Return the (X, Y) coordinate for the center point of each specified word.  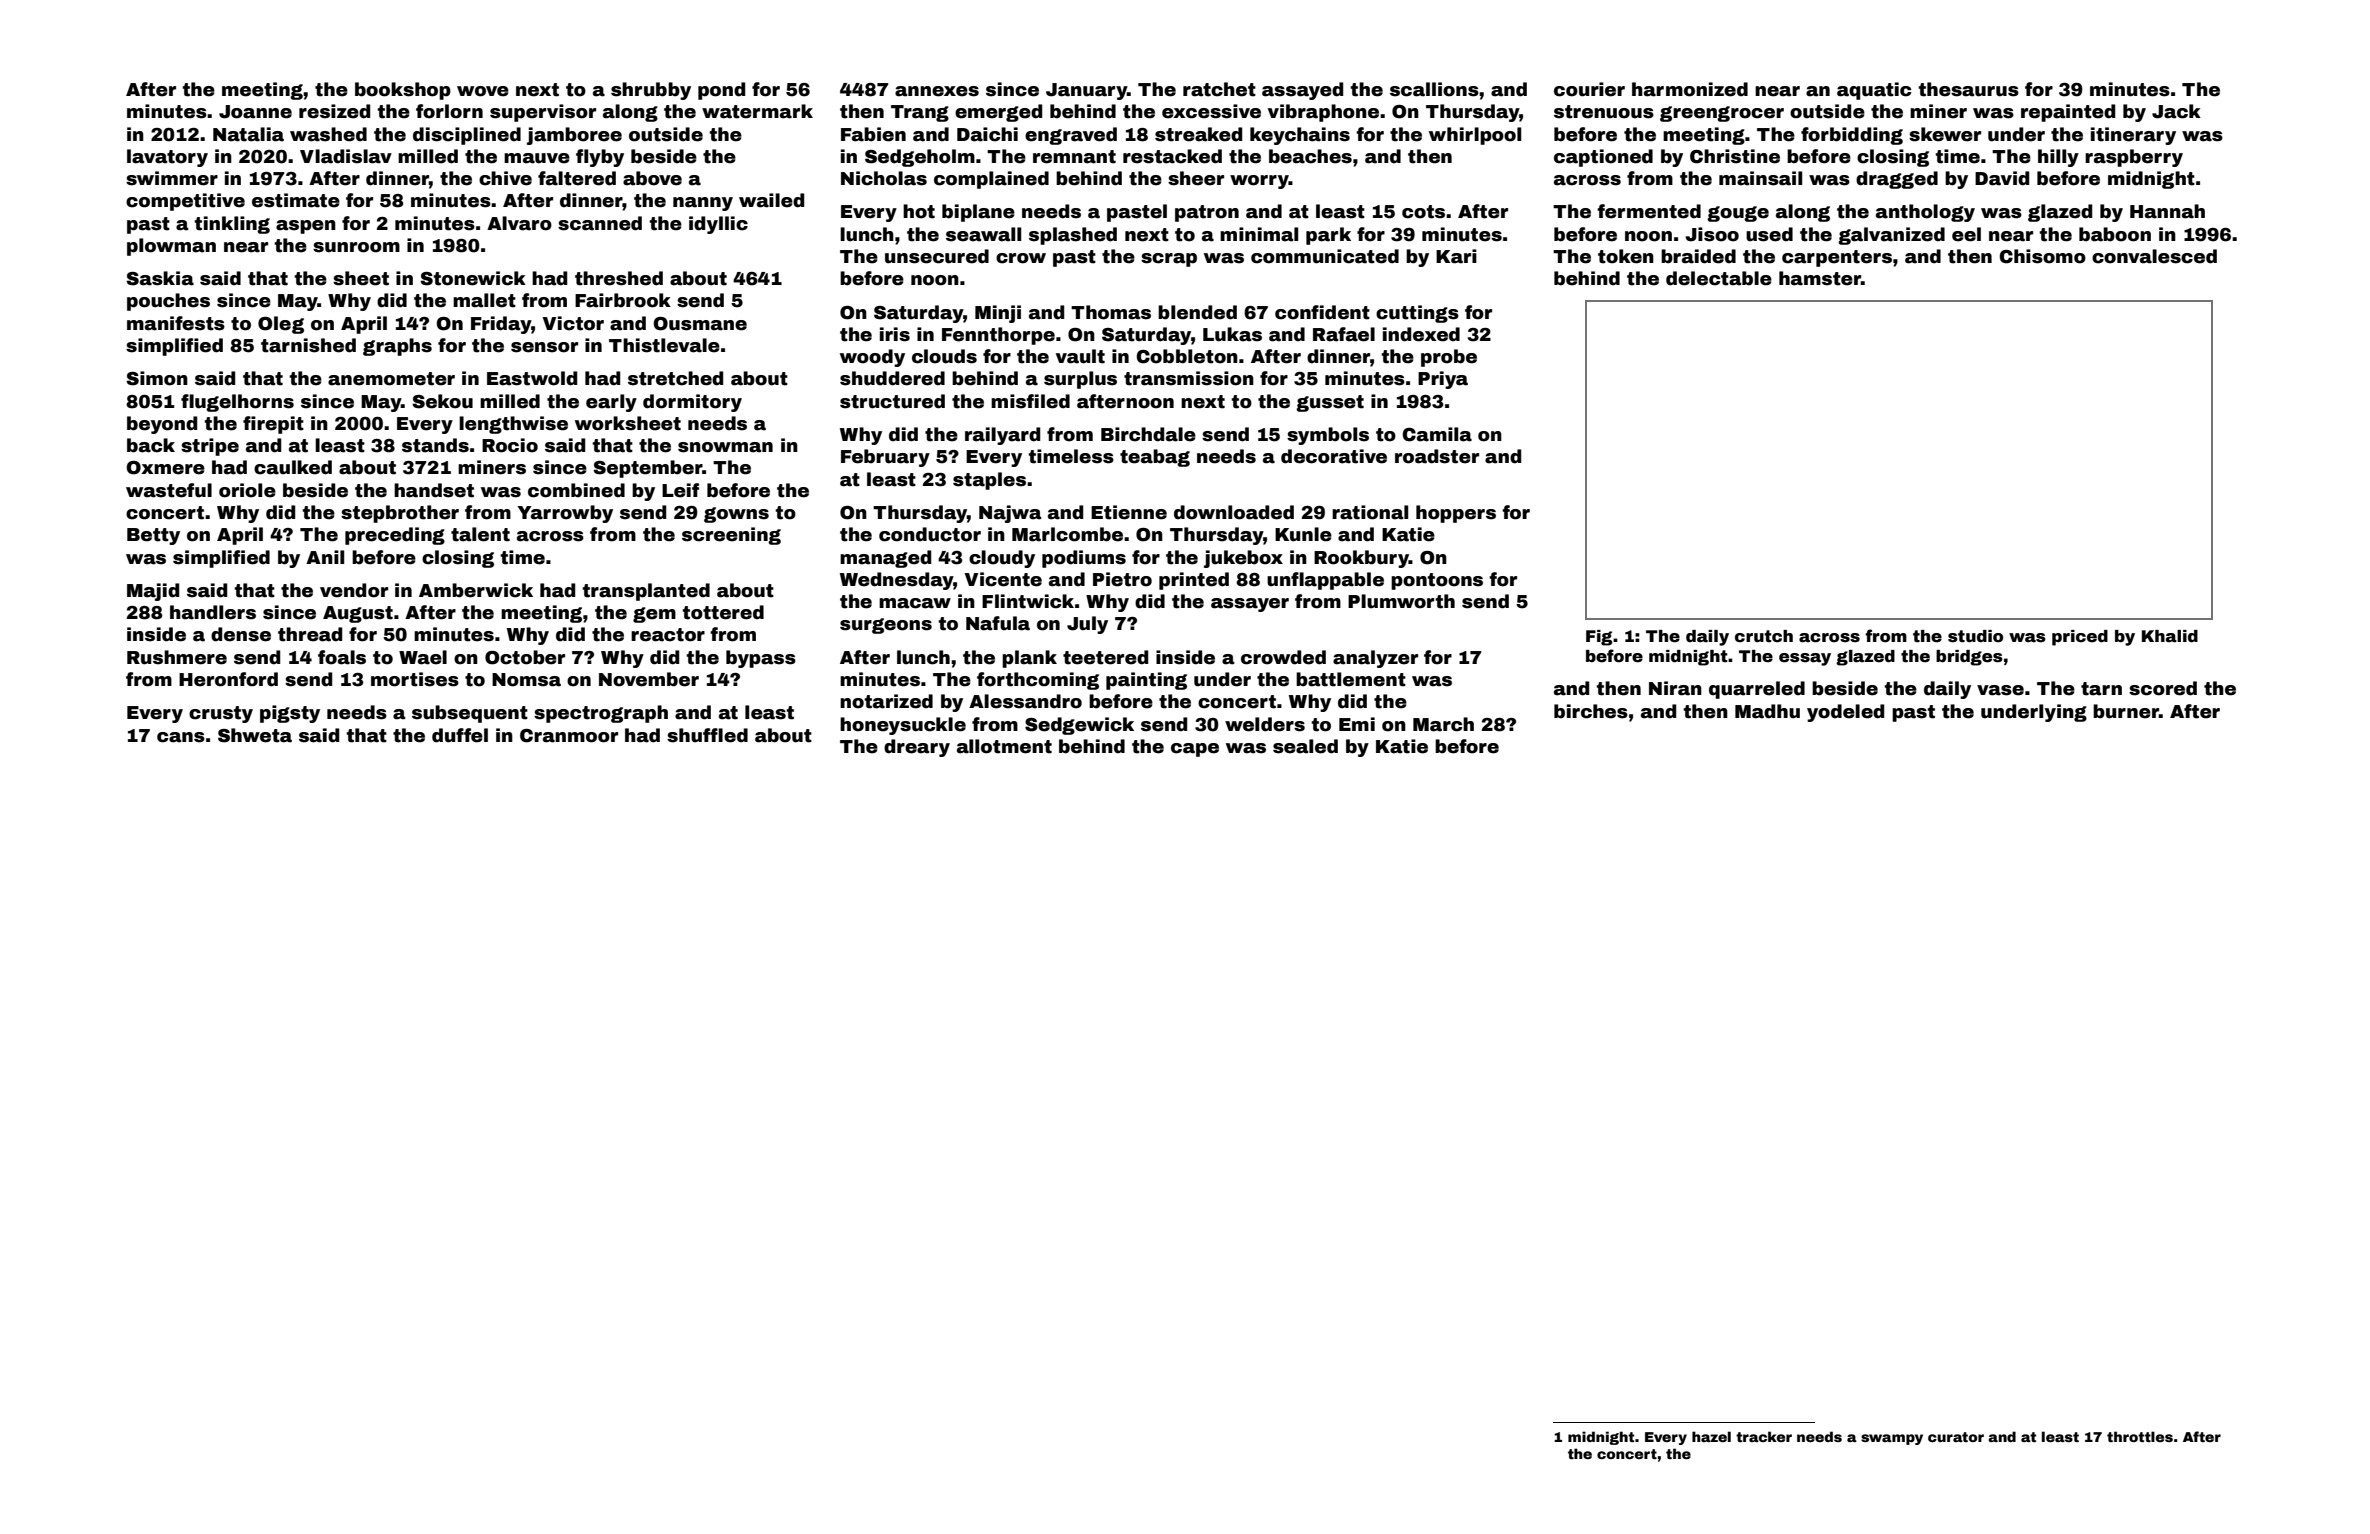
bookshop (403, 91)
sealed (1305, 746)
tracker (1764, 1436)
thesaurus (1968, 89)
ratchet (1219, 89)
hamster (1820, 278)
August (358, 614)
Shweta (255, 735)
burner (2126, 711)
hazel (1711, 1436)
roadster (1437, 456)
